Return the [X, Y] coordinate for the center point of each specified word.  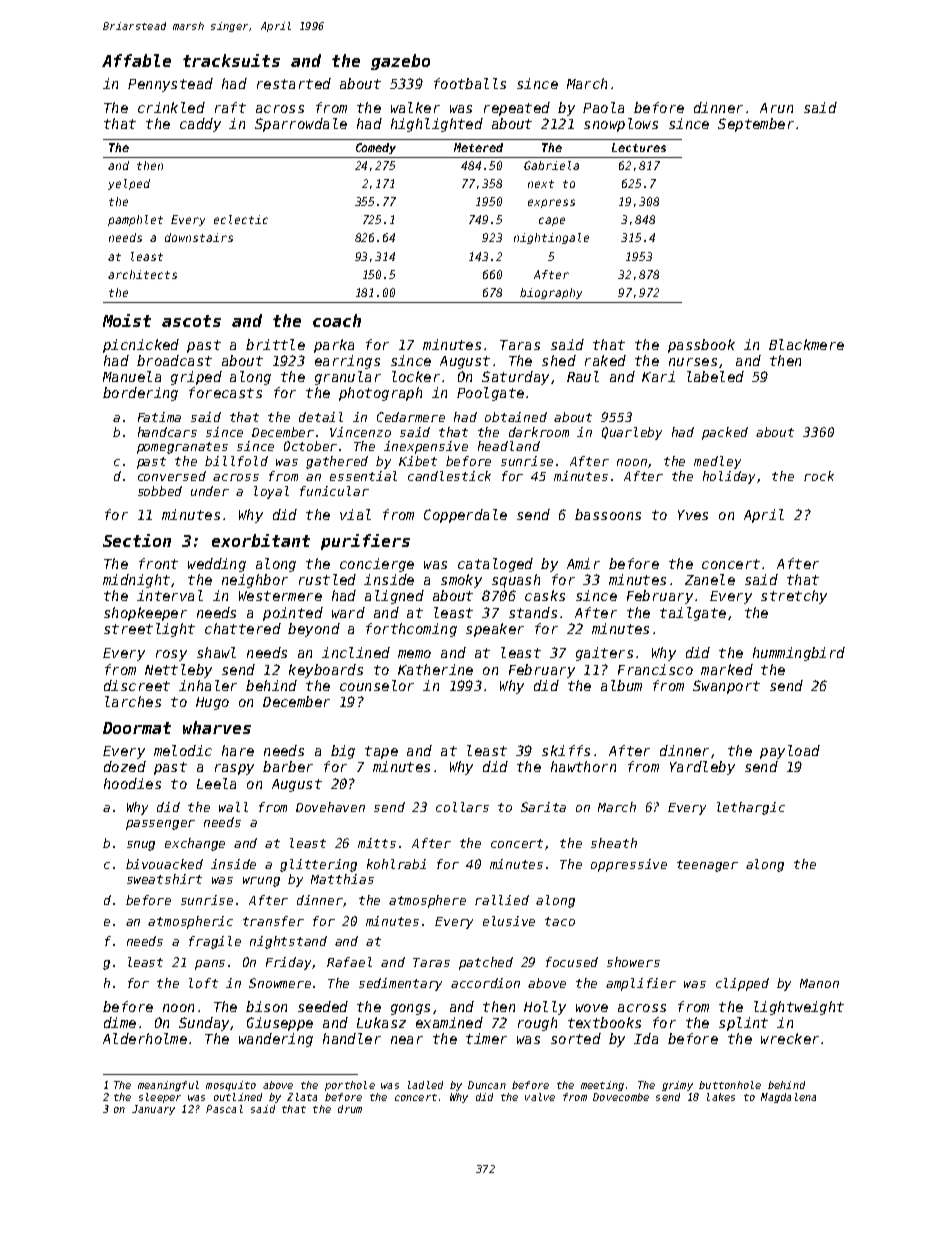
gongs [410, 1009]
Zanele [710, 579]
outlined [238, 1097]
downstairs [199, 237]
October [310, 446]
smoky [461, 581]
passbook [701, 346]
